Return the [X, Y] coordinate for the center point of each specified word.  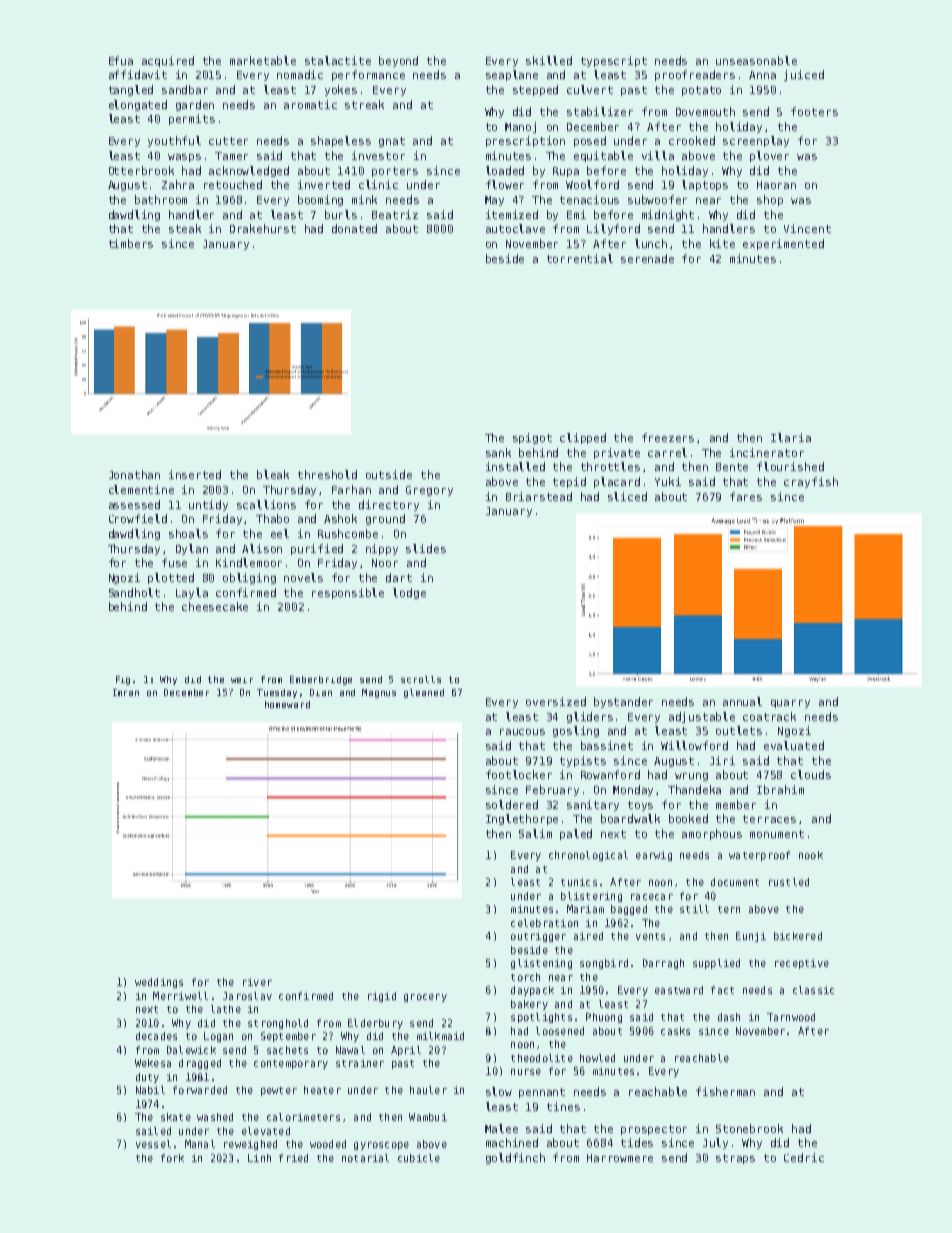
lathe [226, 1009]
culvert [590, 89]
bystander [623, 702]
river [257, 982]
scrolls [421, 679]
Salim [535, 833]
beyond [398, 61]
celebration [544, 923]
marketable [263, 60]
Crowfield [138, 518]
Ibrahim [780, 789]
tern [729, 909]
